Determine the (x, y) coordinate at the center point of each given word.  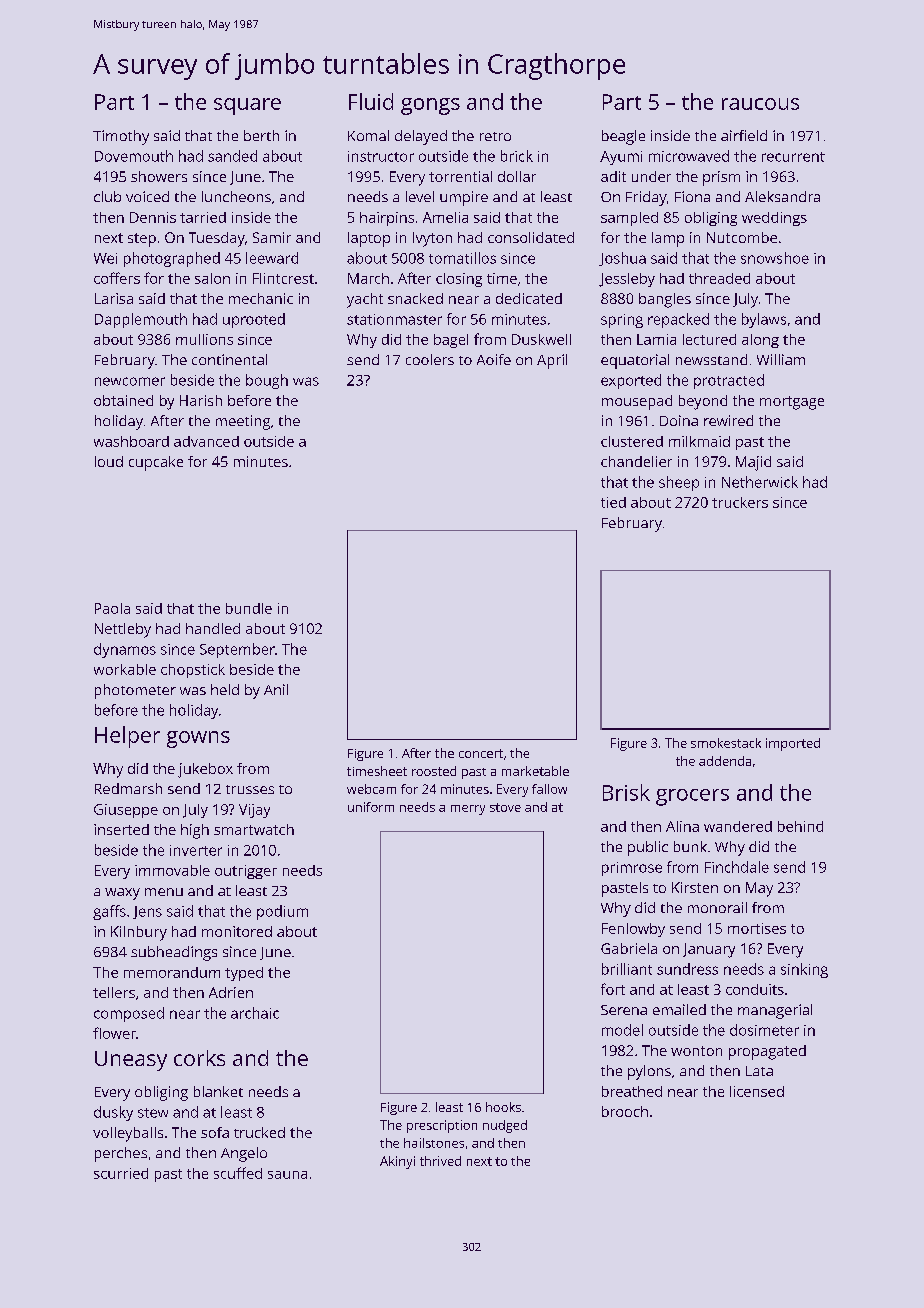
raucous (760, 104)
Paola (112, 608)
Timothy (121, 137)
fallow (549, 789)
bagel (451, 341)
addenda (725, 761)
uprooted (254, 320)
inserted (121, 829)
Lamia (656, 339)
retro (495, 136)
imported (793, 744)
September (237, 650)
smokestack (726, 743)
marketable (535, 771)
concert (481, 753)
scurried (121, 1173)
